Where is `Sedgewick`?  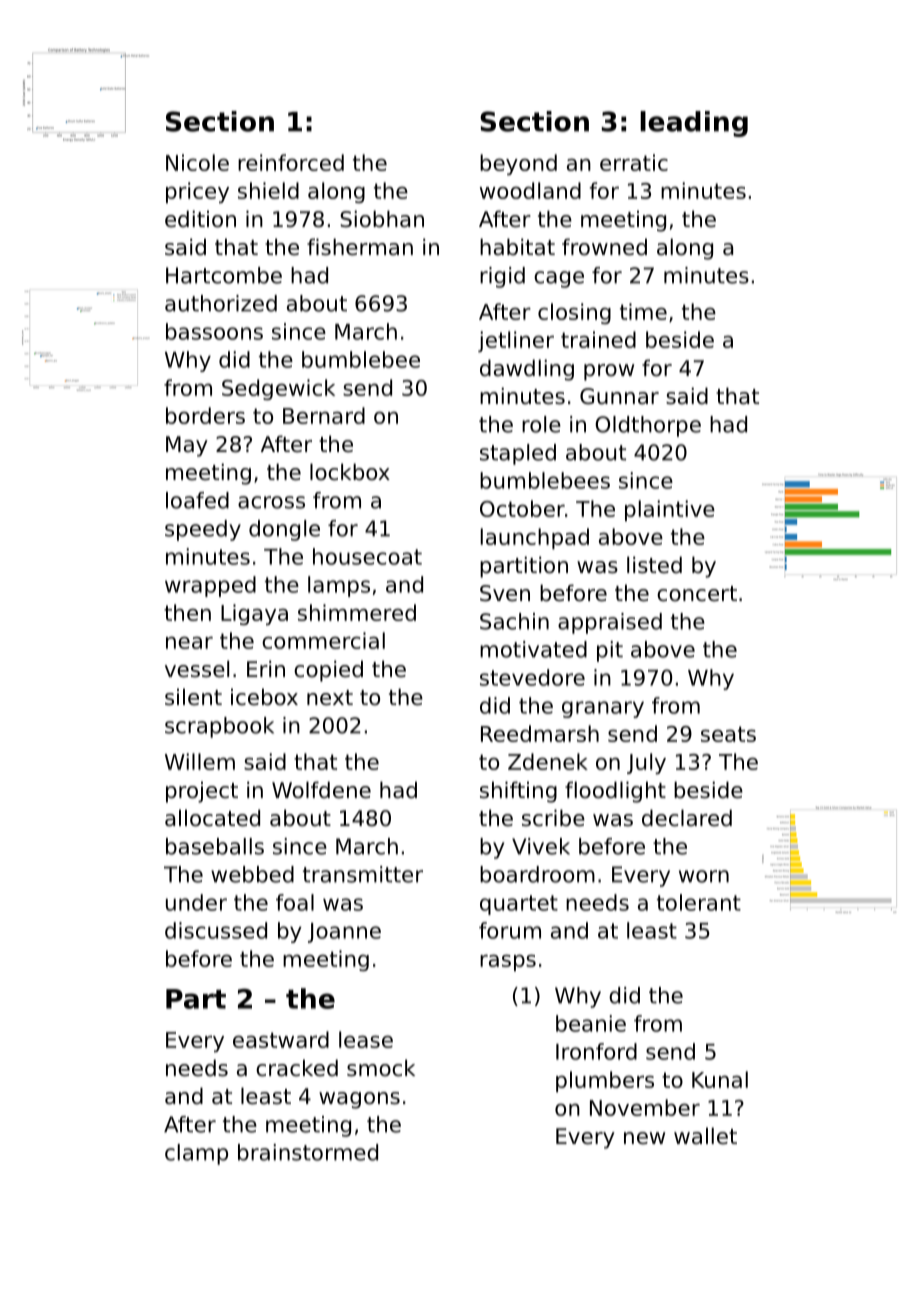 Sedgewick is located at coordinates (278, 389).
